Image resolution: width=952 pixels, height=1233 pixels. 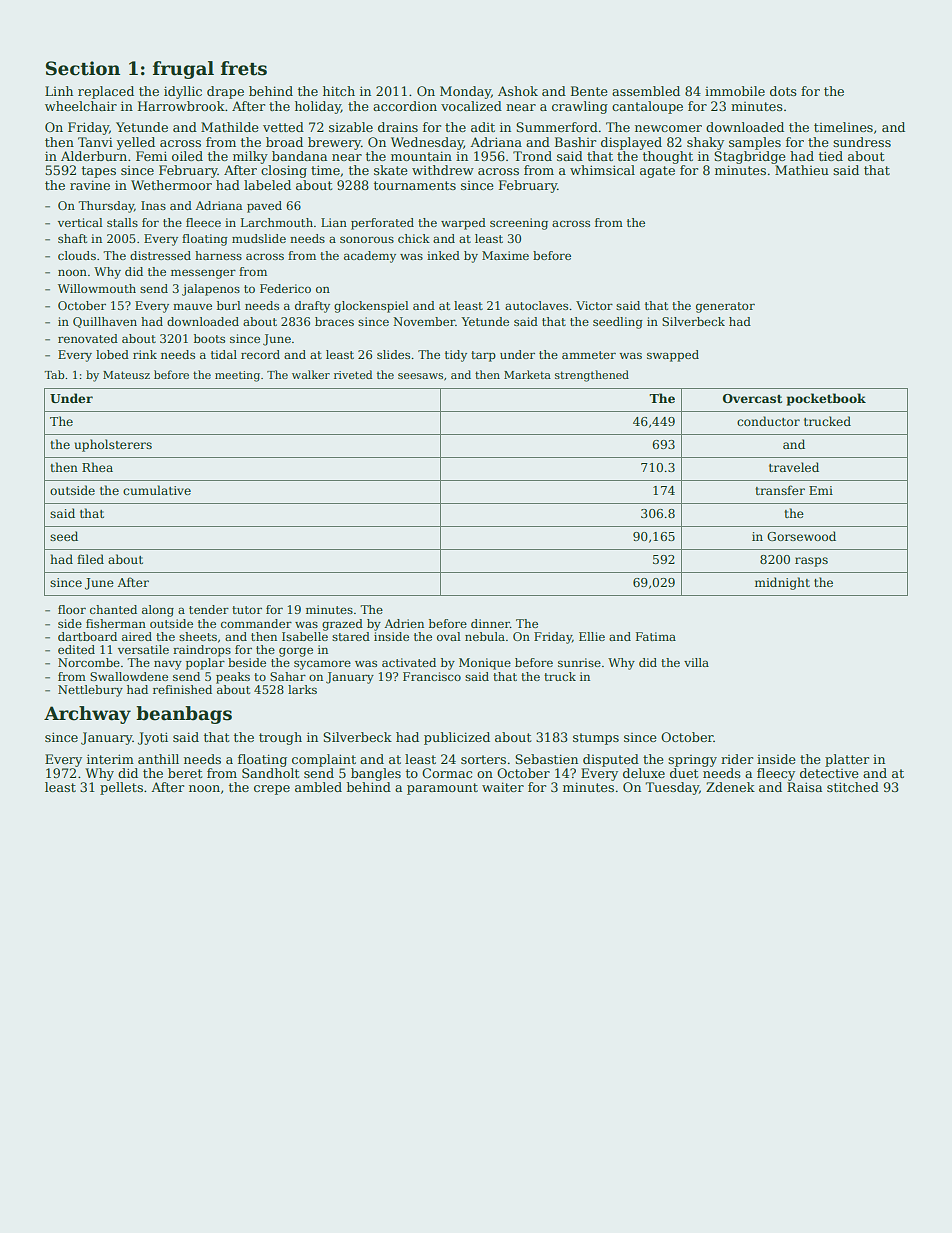 What do you see at coordinates (783, 91) in the screenshot?
I see `dots` at bounding box center [783, 91].
